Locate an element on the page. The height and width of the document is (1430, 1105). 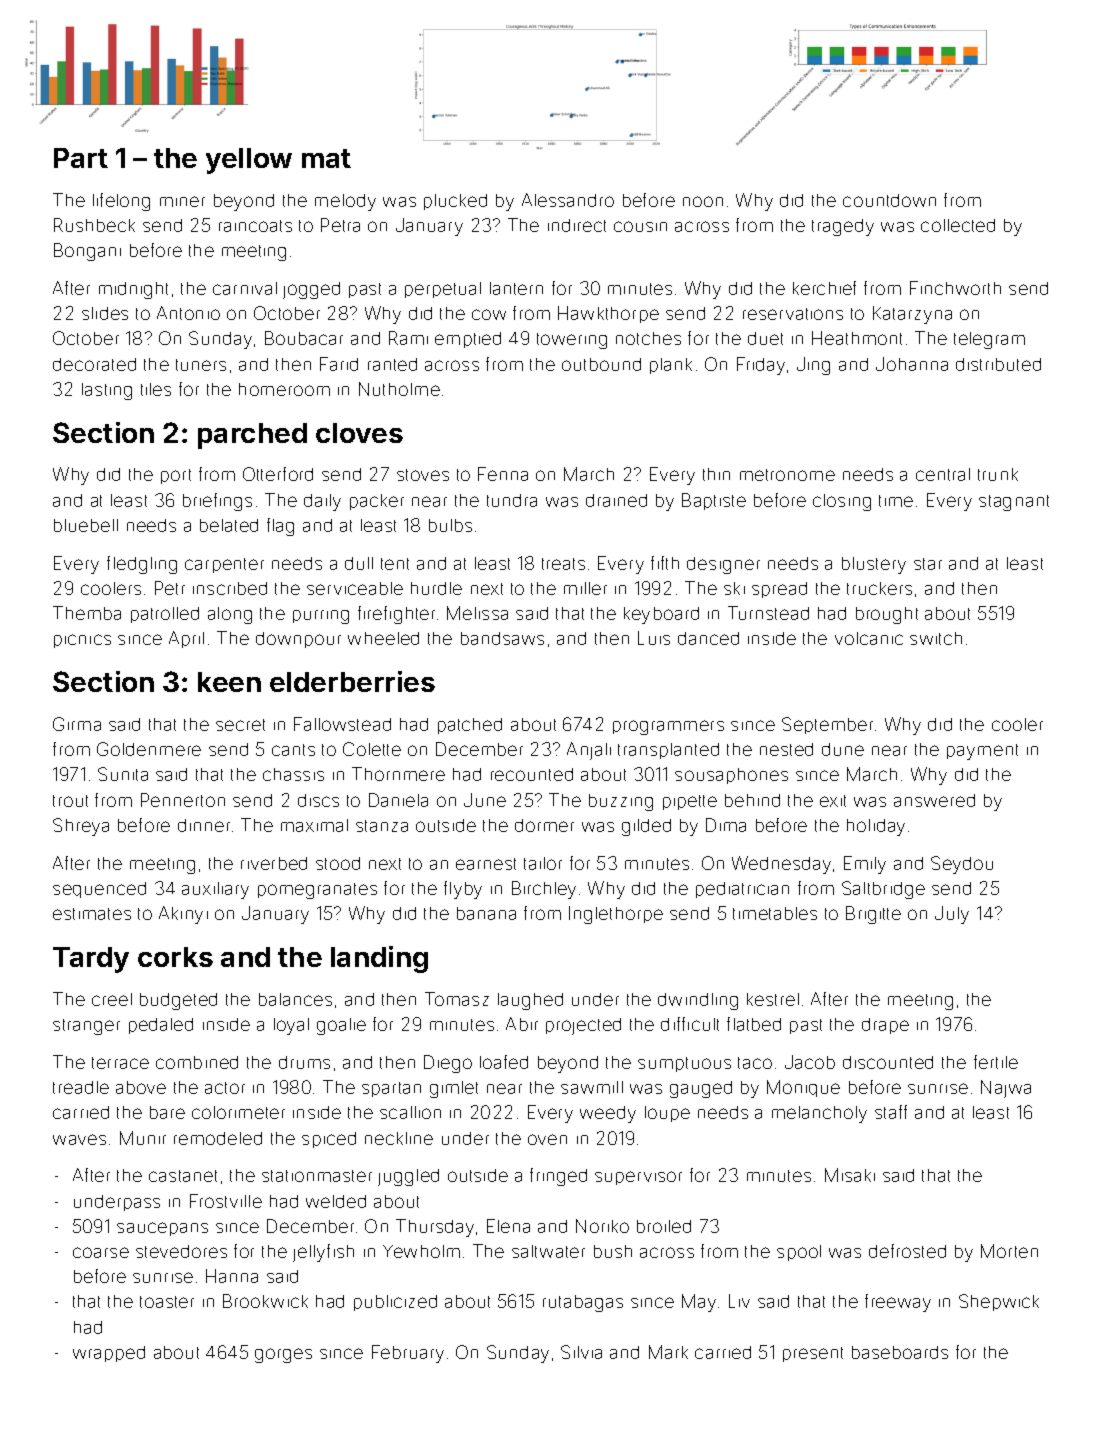
Alessandro is located at coordinates (568, 200).
